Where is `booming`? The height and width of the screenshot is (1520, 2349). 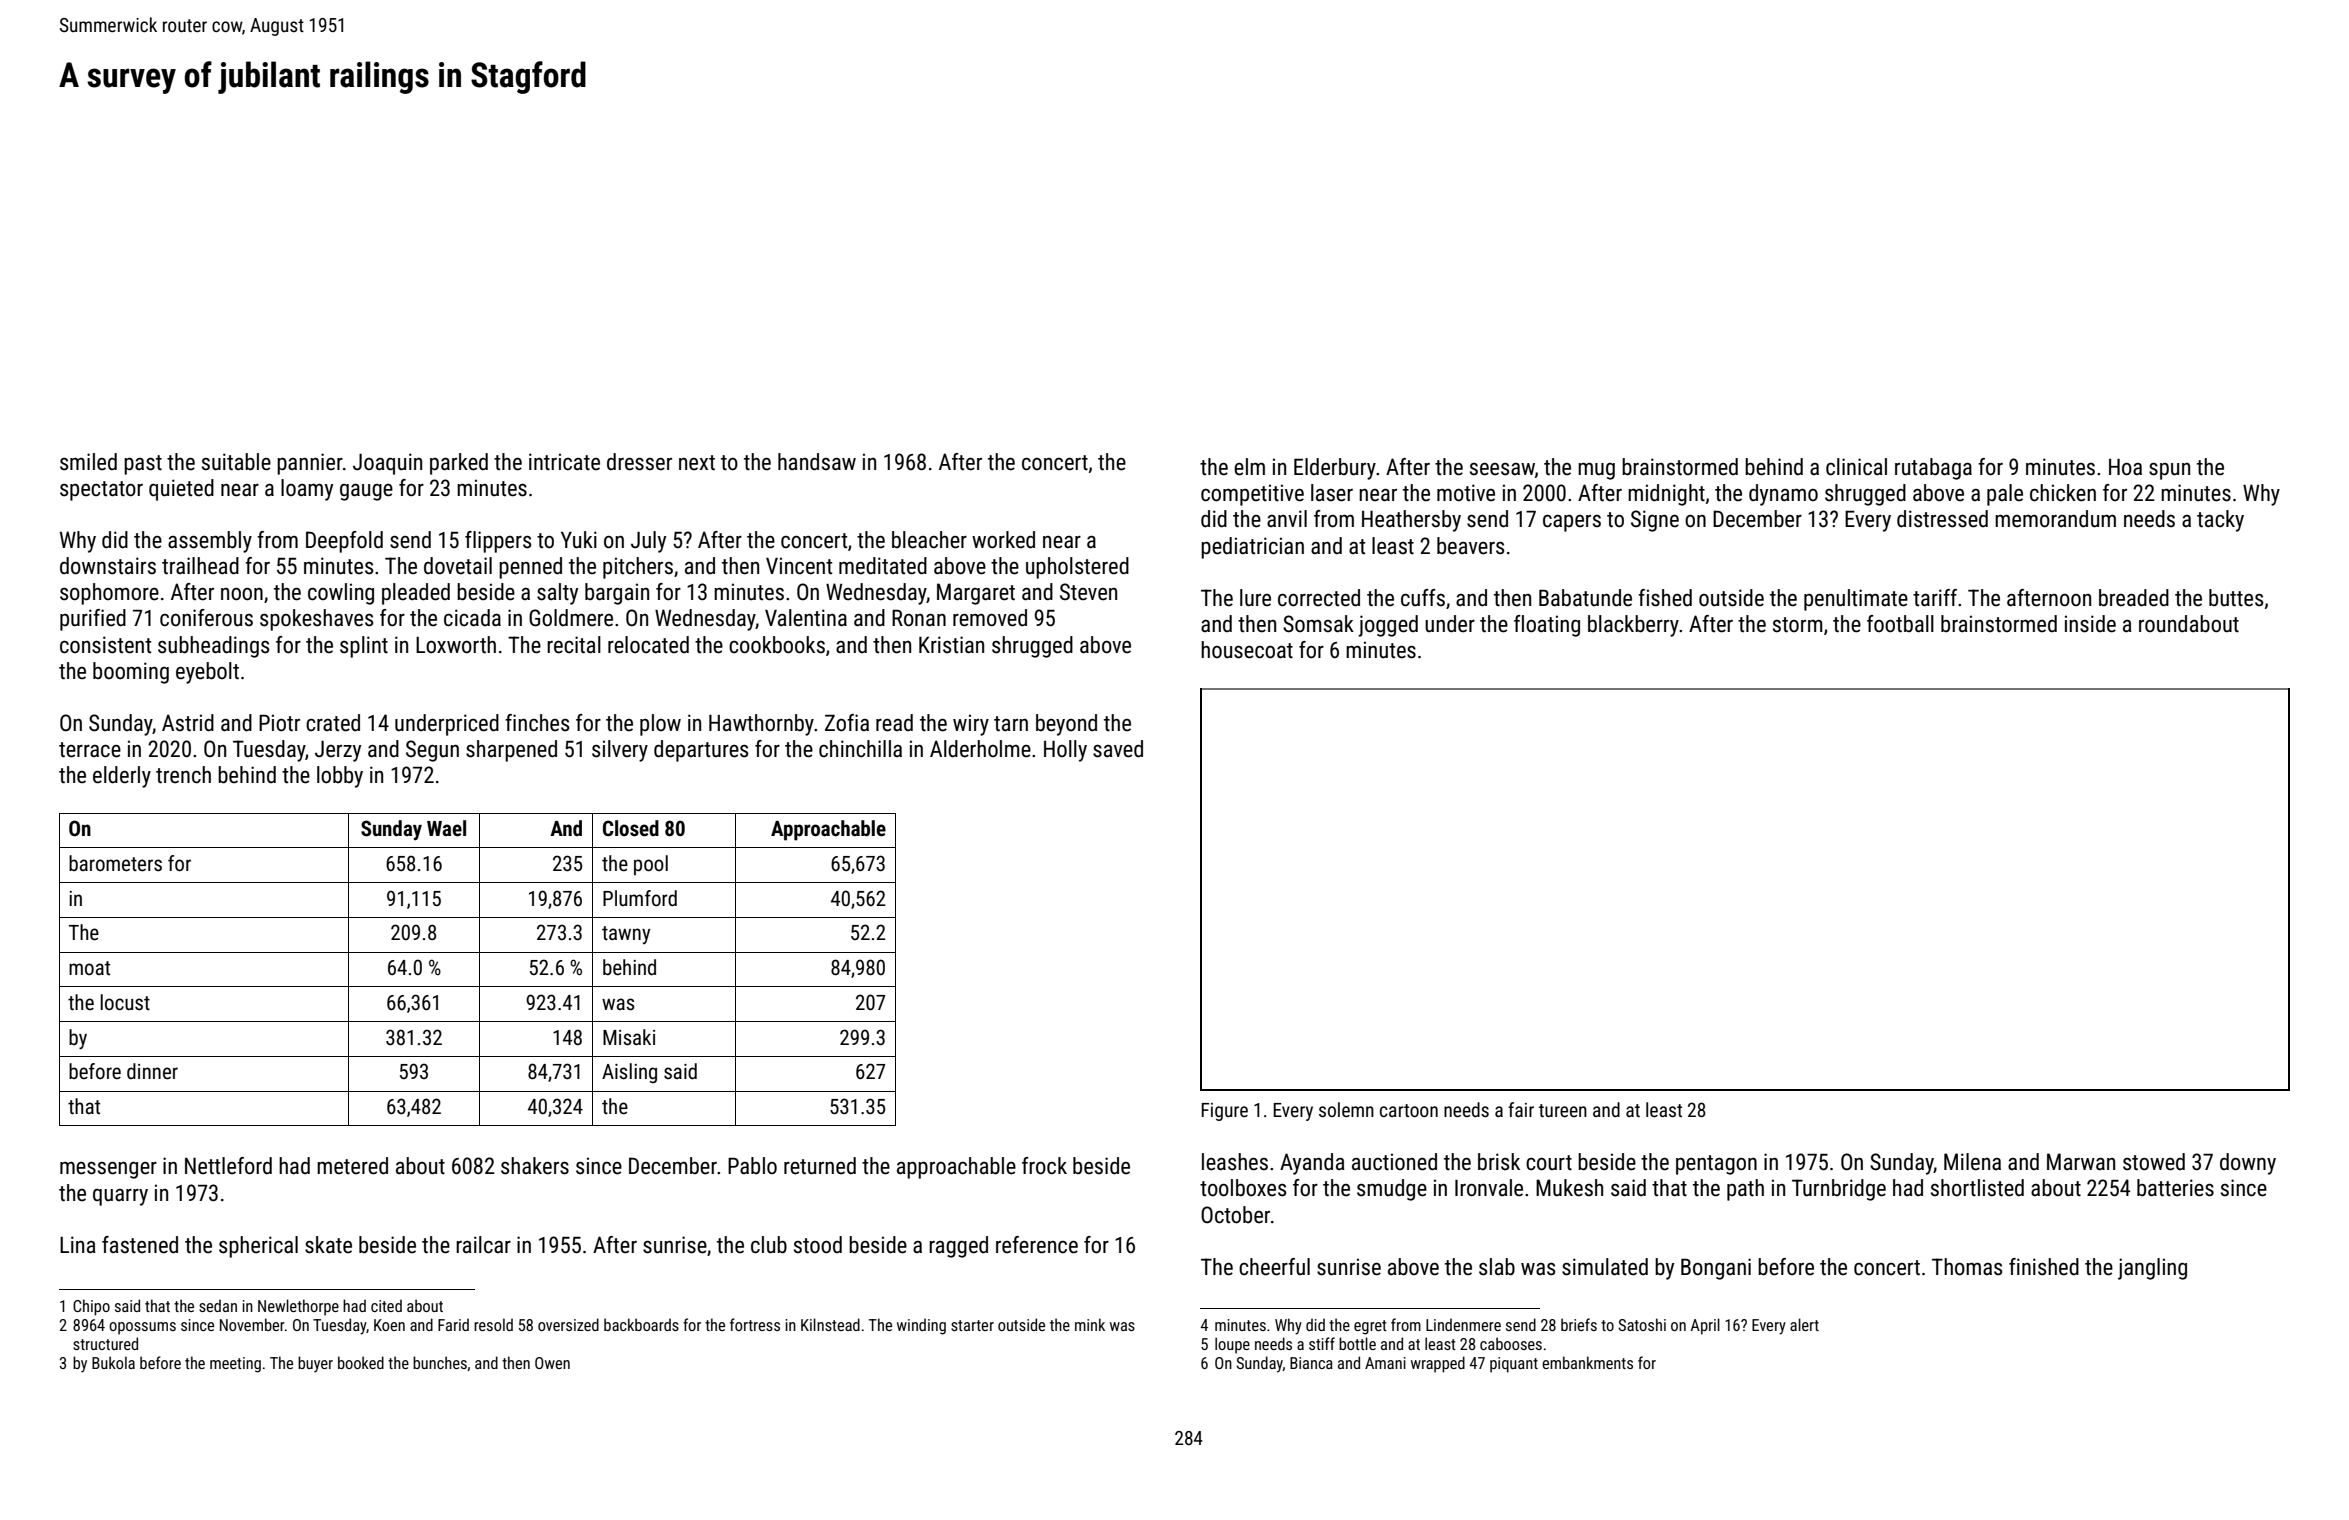
booming is located at coordinates (131, 673).
